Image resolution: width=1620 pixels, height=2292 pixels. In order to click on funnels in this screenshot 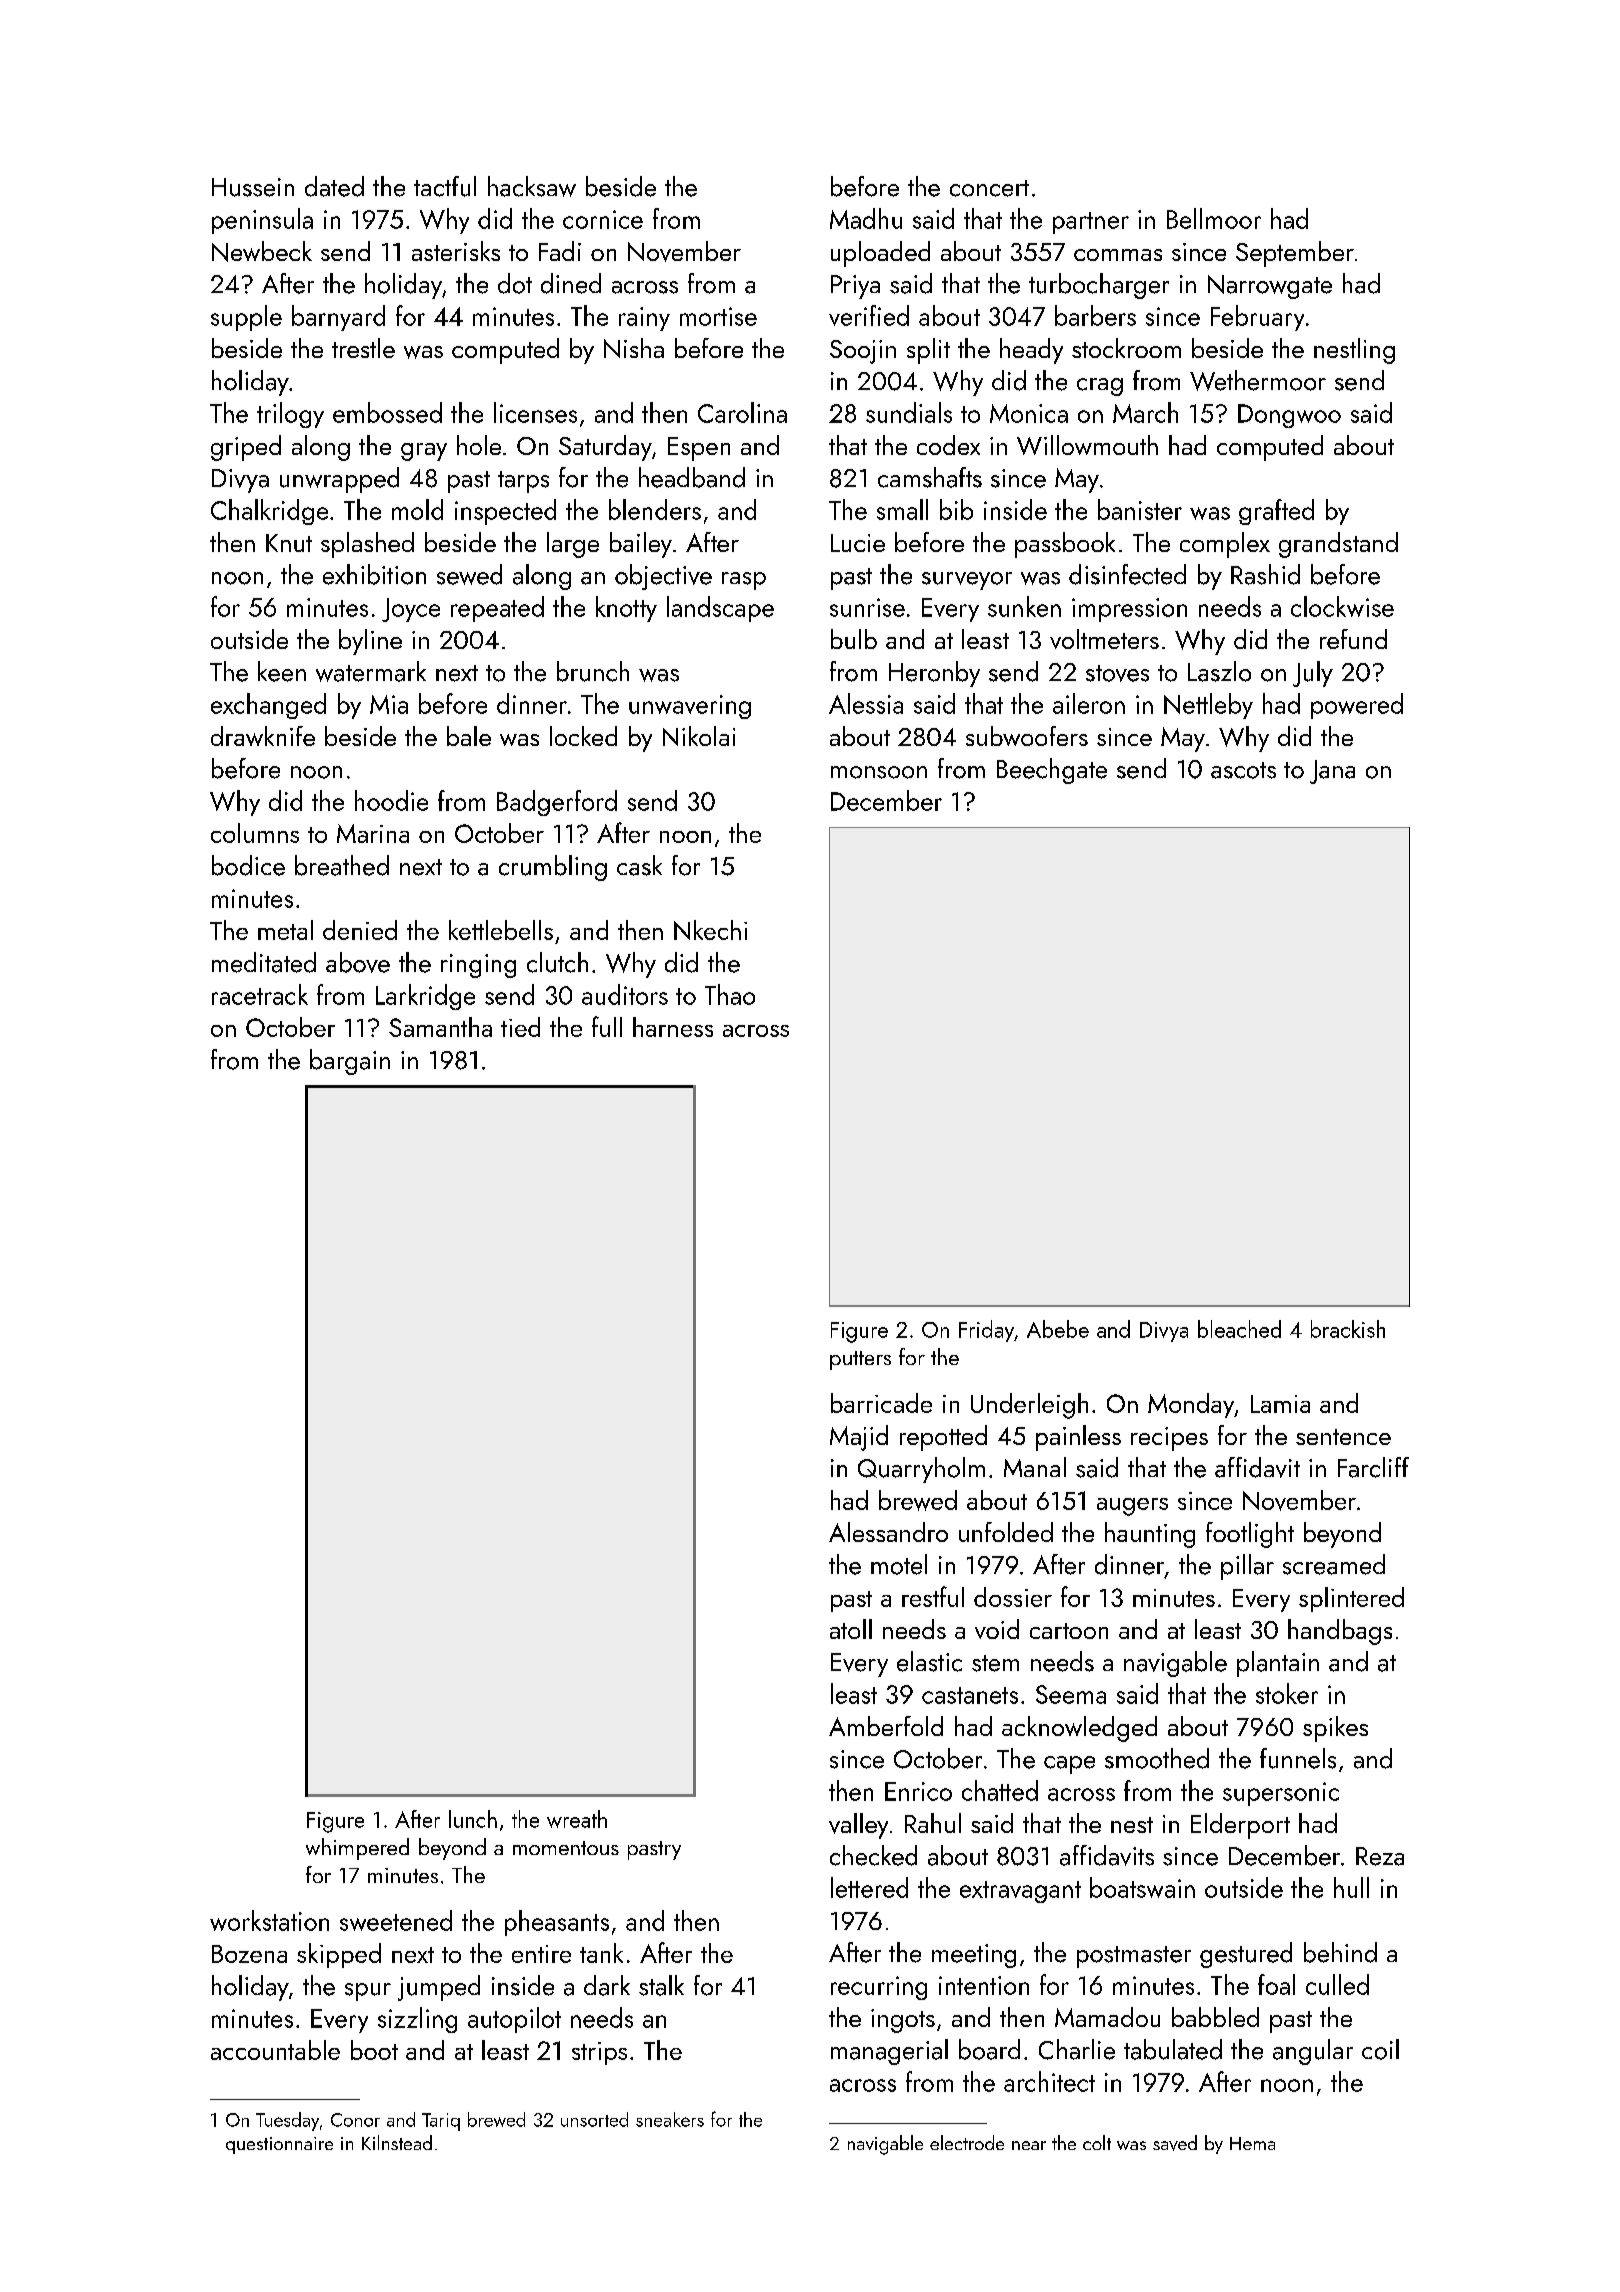, I will do `click(1298, 1758)`.
